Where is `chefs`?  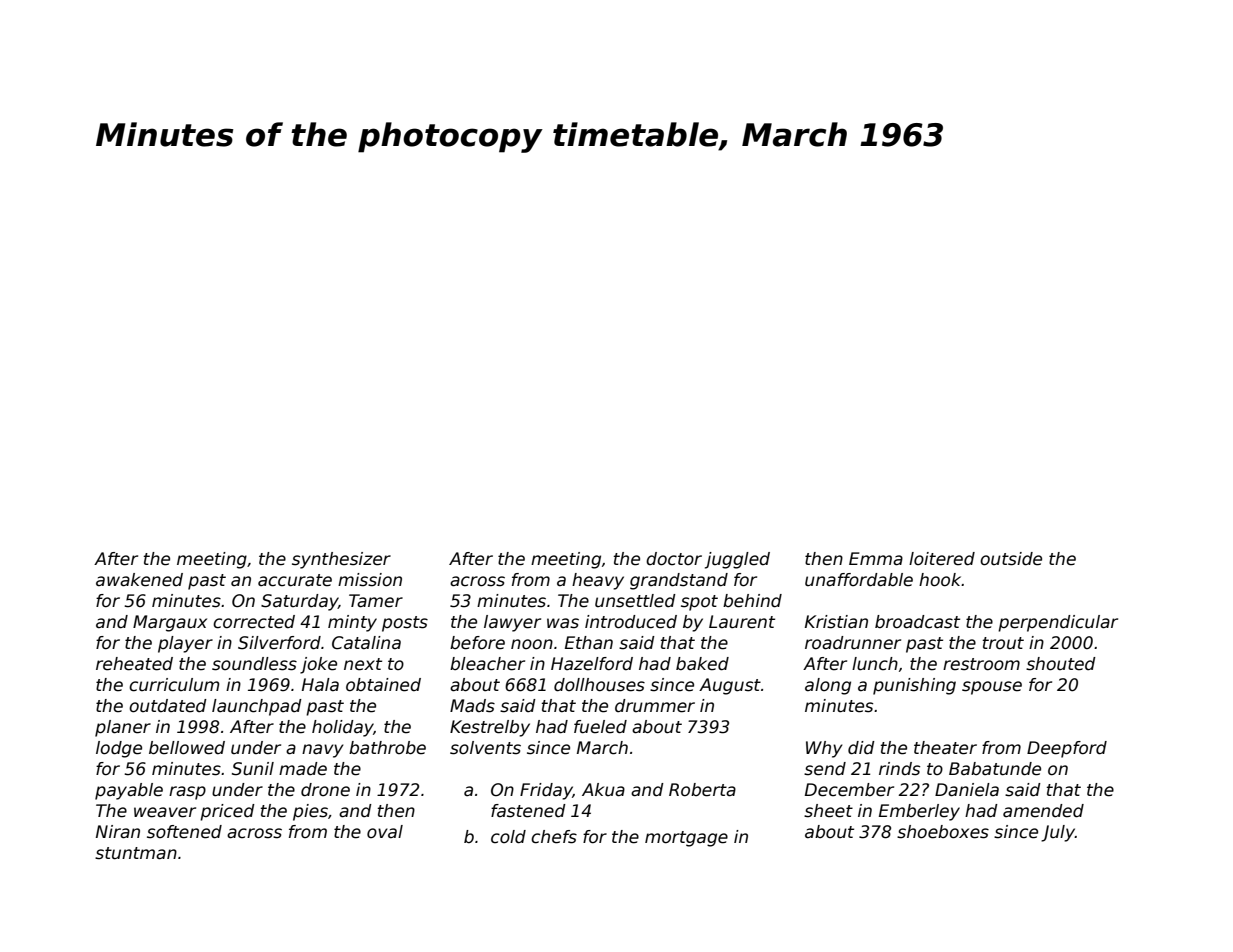 chefs is located at coordinates (554, 837).
